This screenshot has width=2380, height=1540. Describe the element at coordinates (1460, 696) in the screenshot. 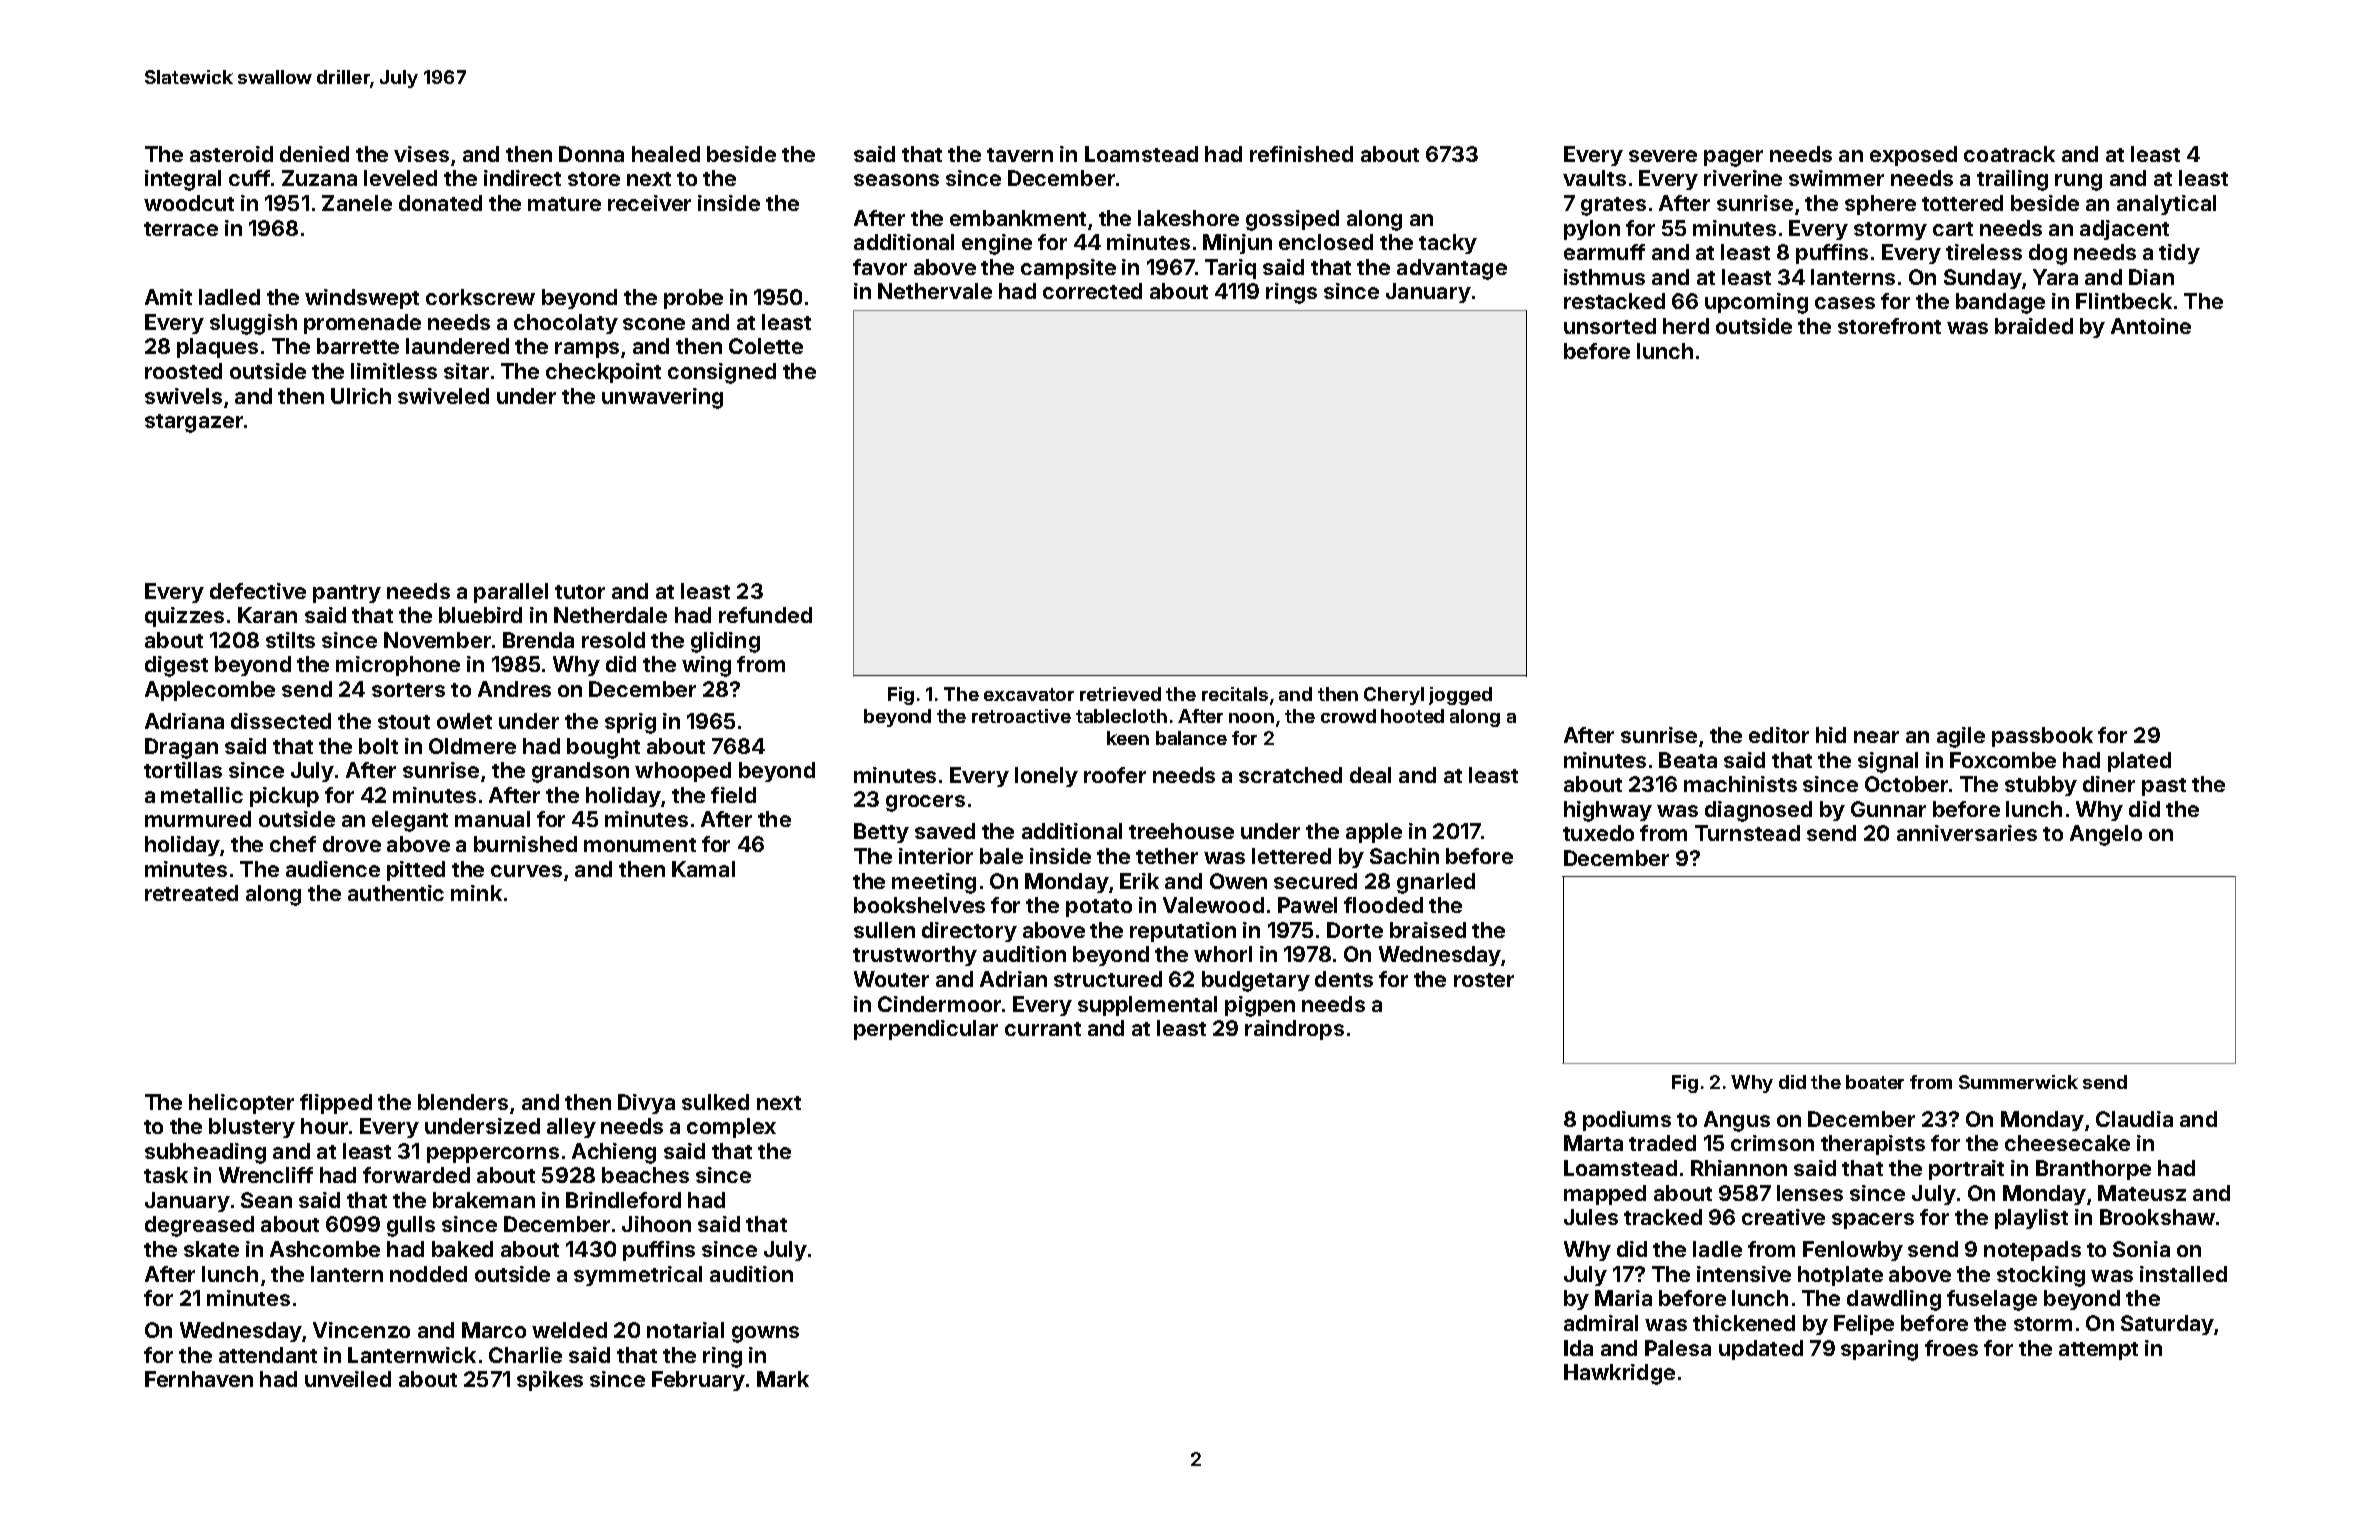

I see `jogged` at that location.
